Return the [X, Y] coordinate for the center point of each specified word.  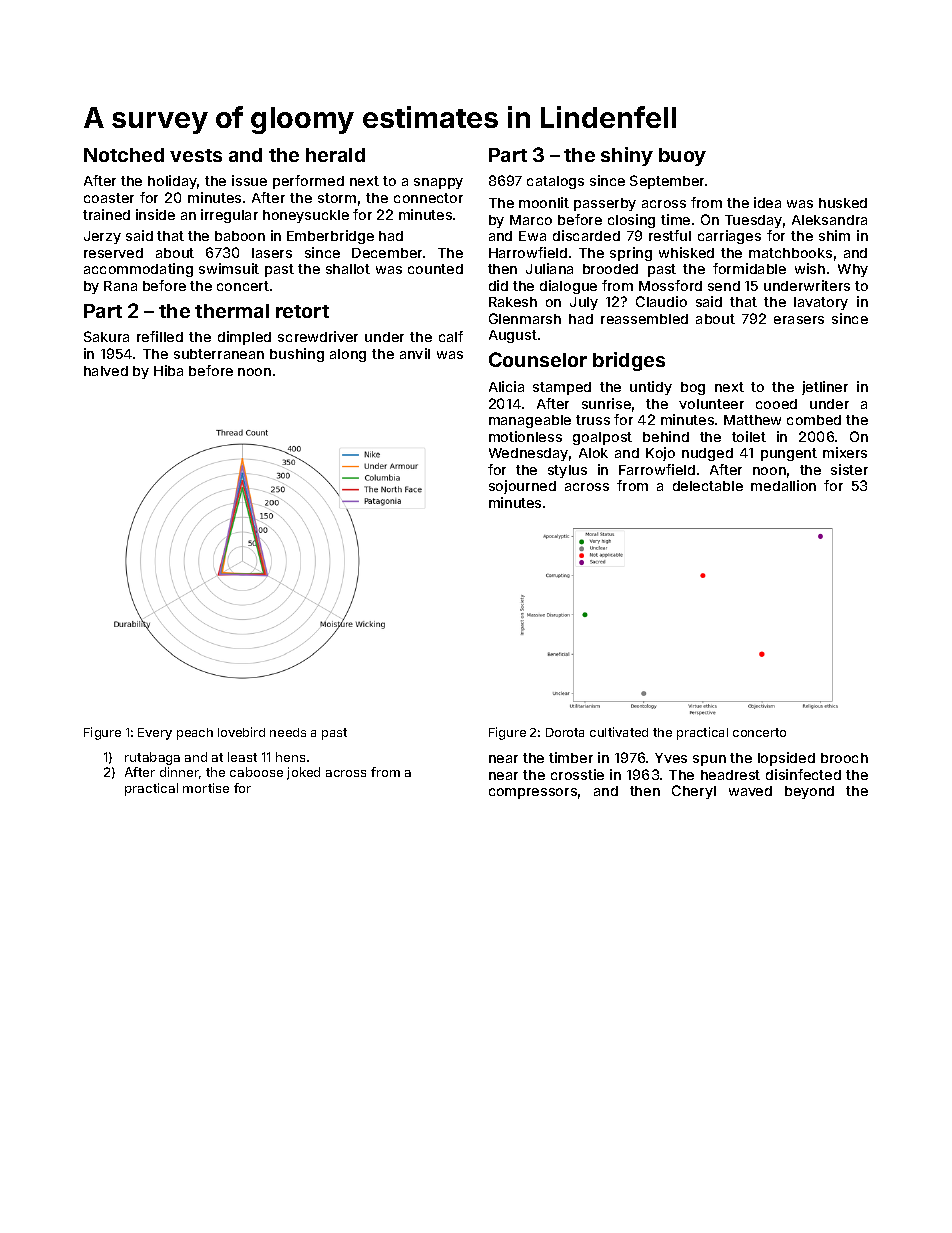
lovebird [241, 732]
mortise [206, 788]
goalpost [602, 438]
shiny [627, 156]
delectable [708, 486]
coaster [109, 198]
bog [693, 388]
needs [288, 732]
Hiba [168, 370]
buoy [682, 157]
